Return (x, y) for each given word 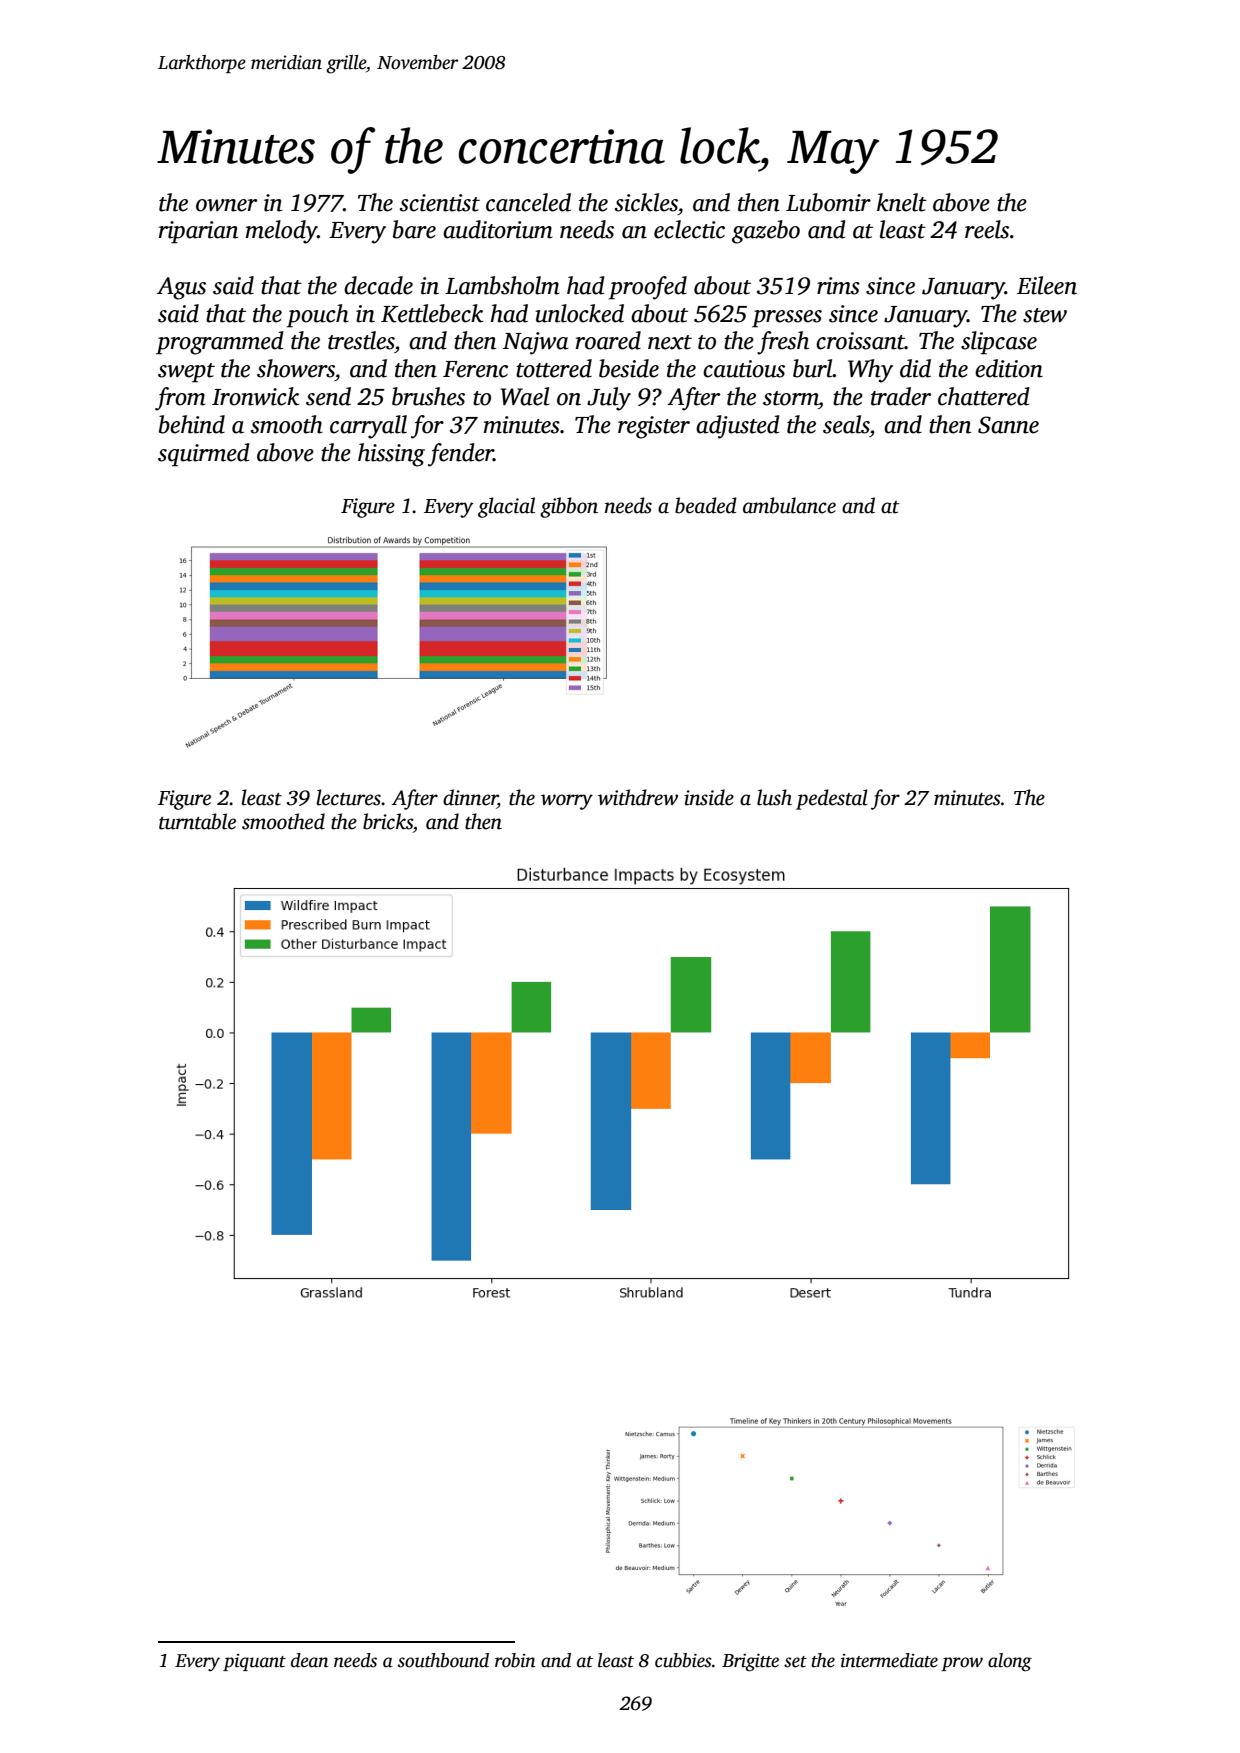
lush (774, 797)
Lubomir (828, 202)
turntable (197, 821)
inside (709, 797)
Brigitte (750, 1662)
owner (226, 205)
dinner (470, 797)
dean (309, 1660)
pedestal (832, 799)
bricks (388, 821)
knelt (902, 202)
